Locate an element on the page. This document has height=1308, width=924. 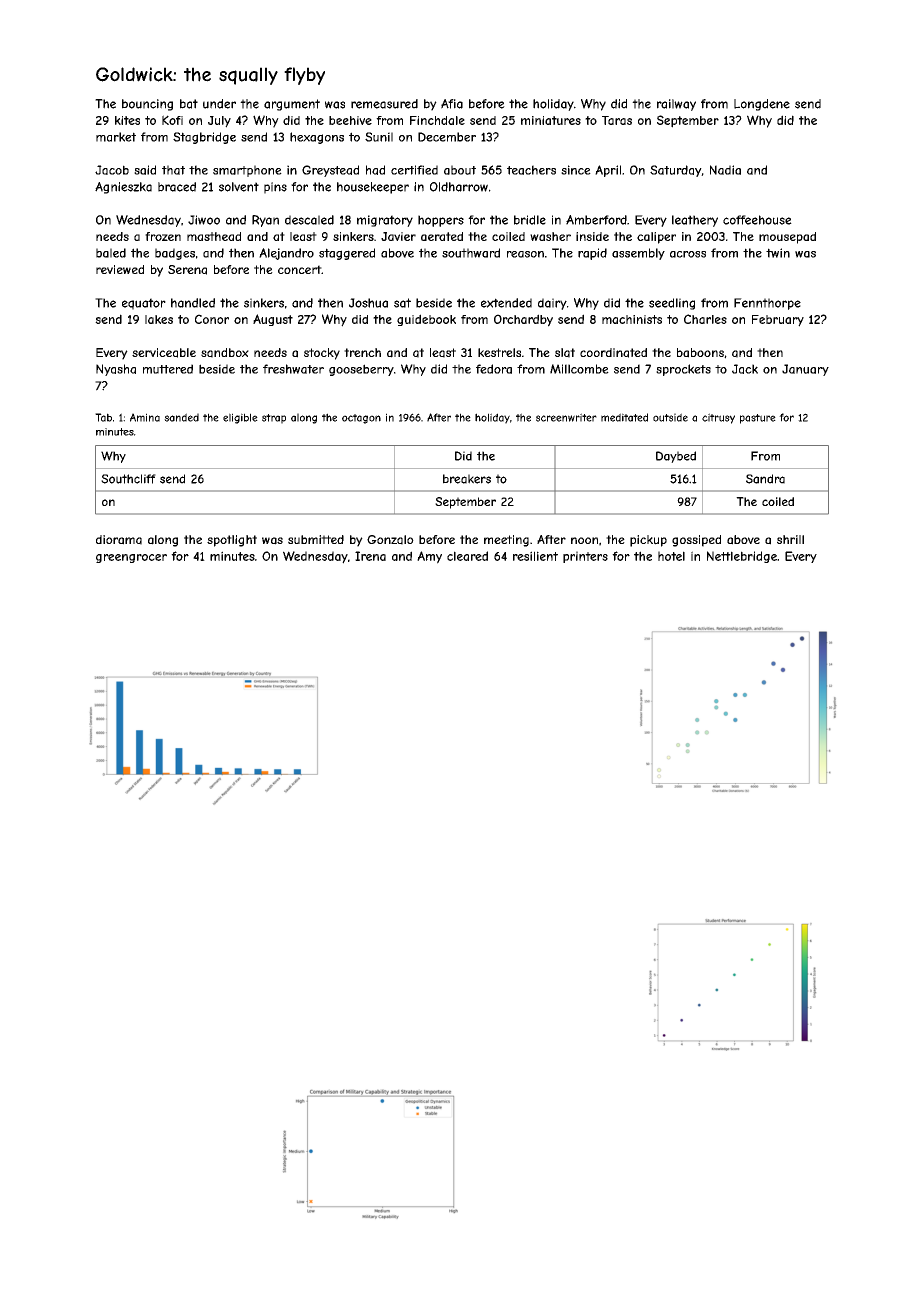
extended is located at coordinates (506, 303).
